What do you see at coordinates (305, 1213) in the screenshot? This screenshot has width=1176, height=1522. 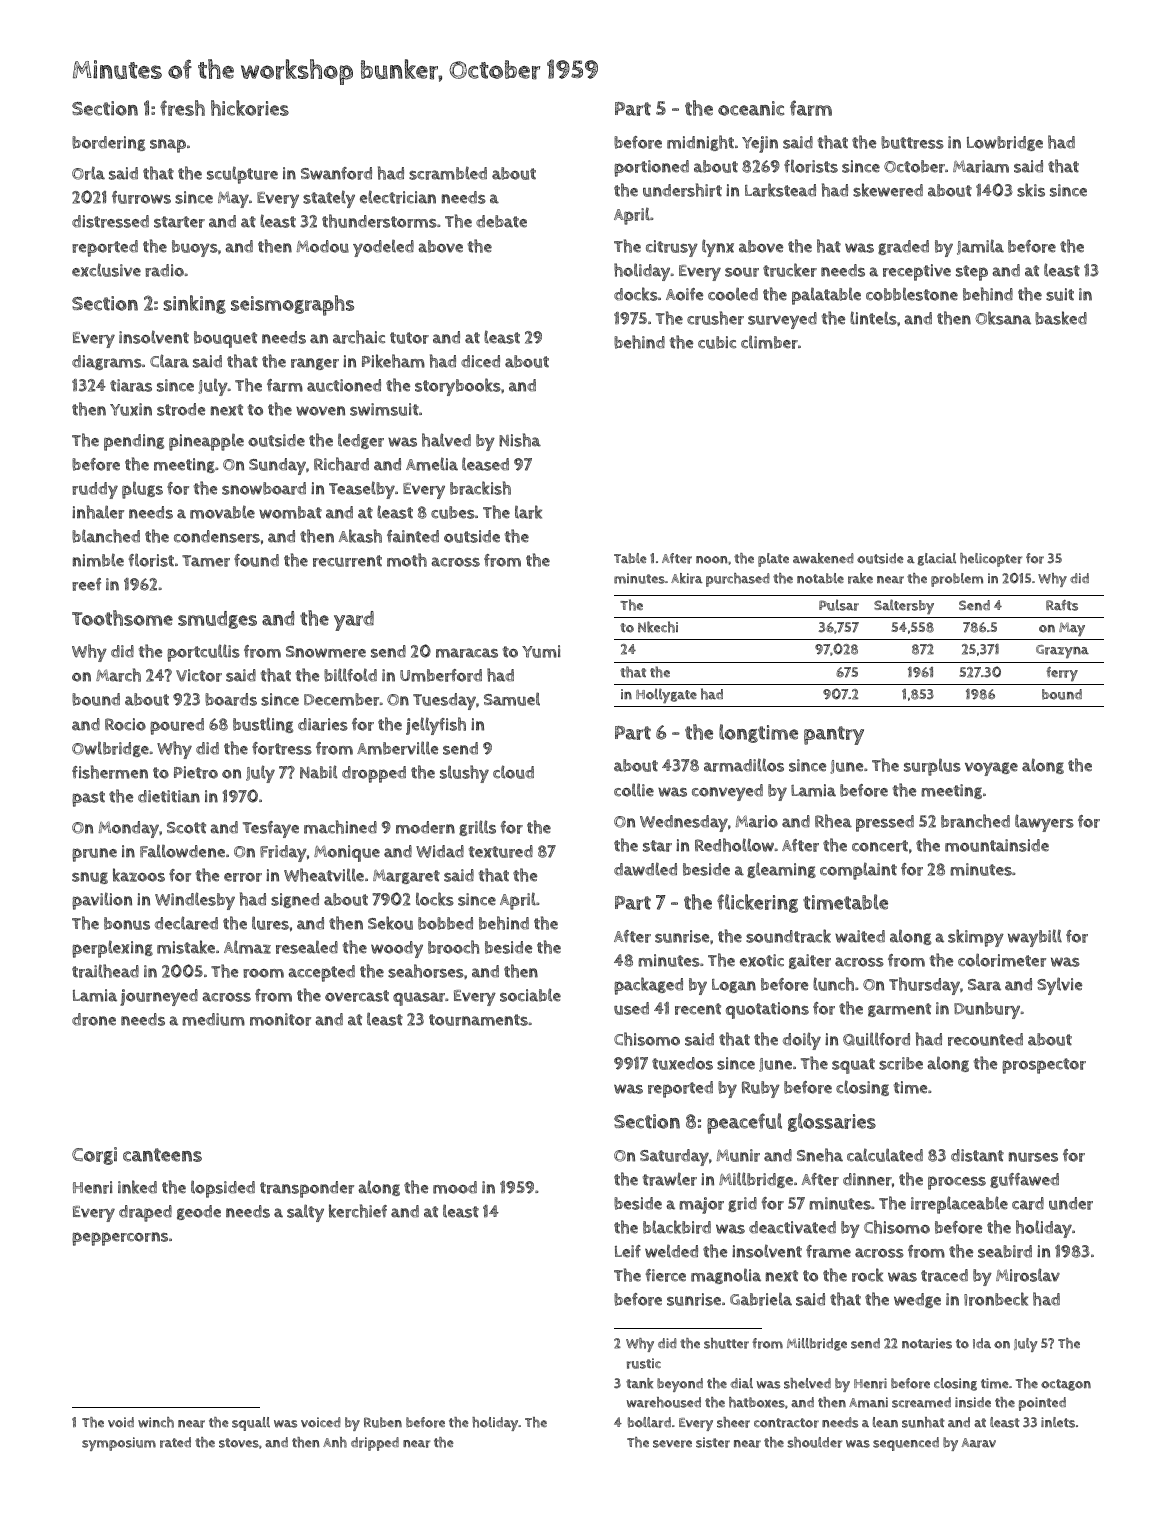 I see `salty` at bounding box center [305, 1213].
